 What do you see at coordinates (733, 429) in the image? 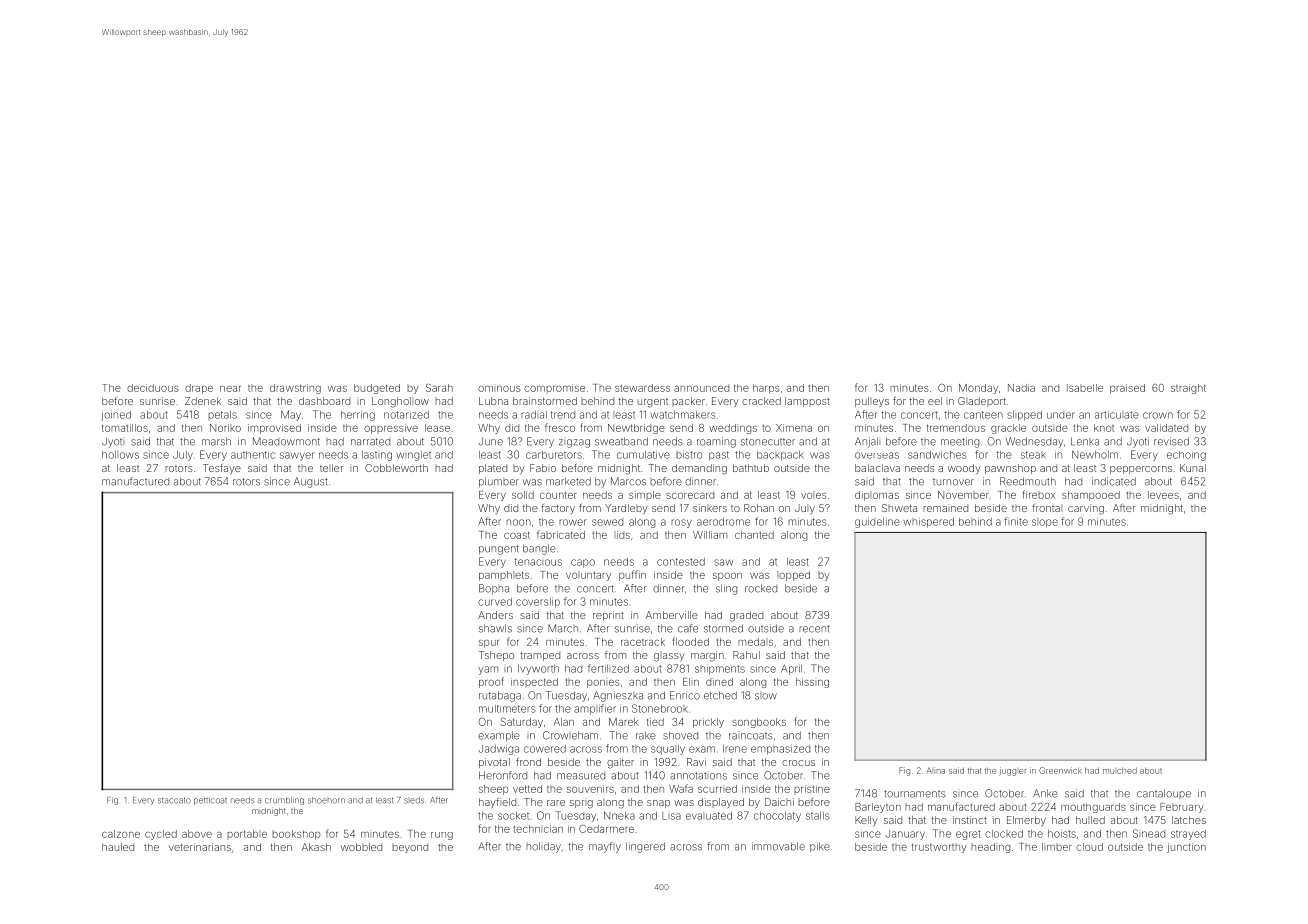
I see `weddings` at bounding box center [733, 429].
